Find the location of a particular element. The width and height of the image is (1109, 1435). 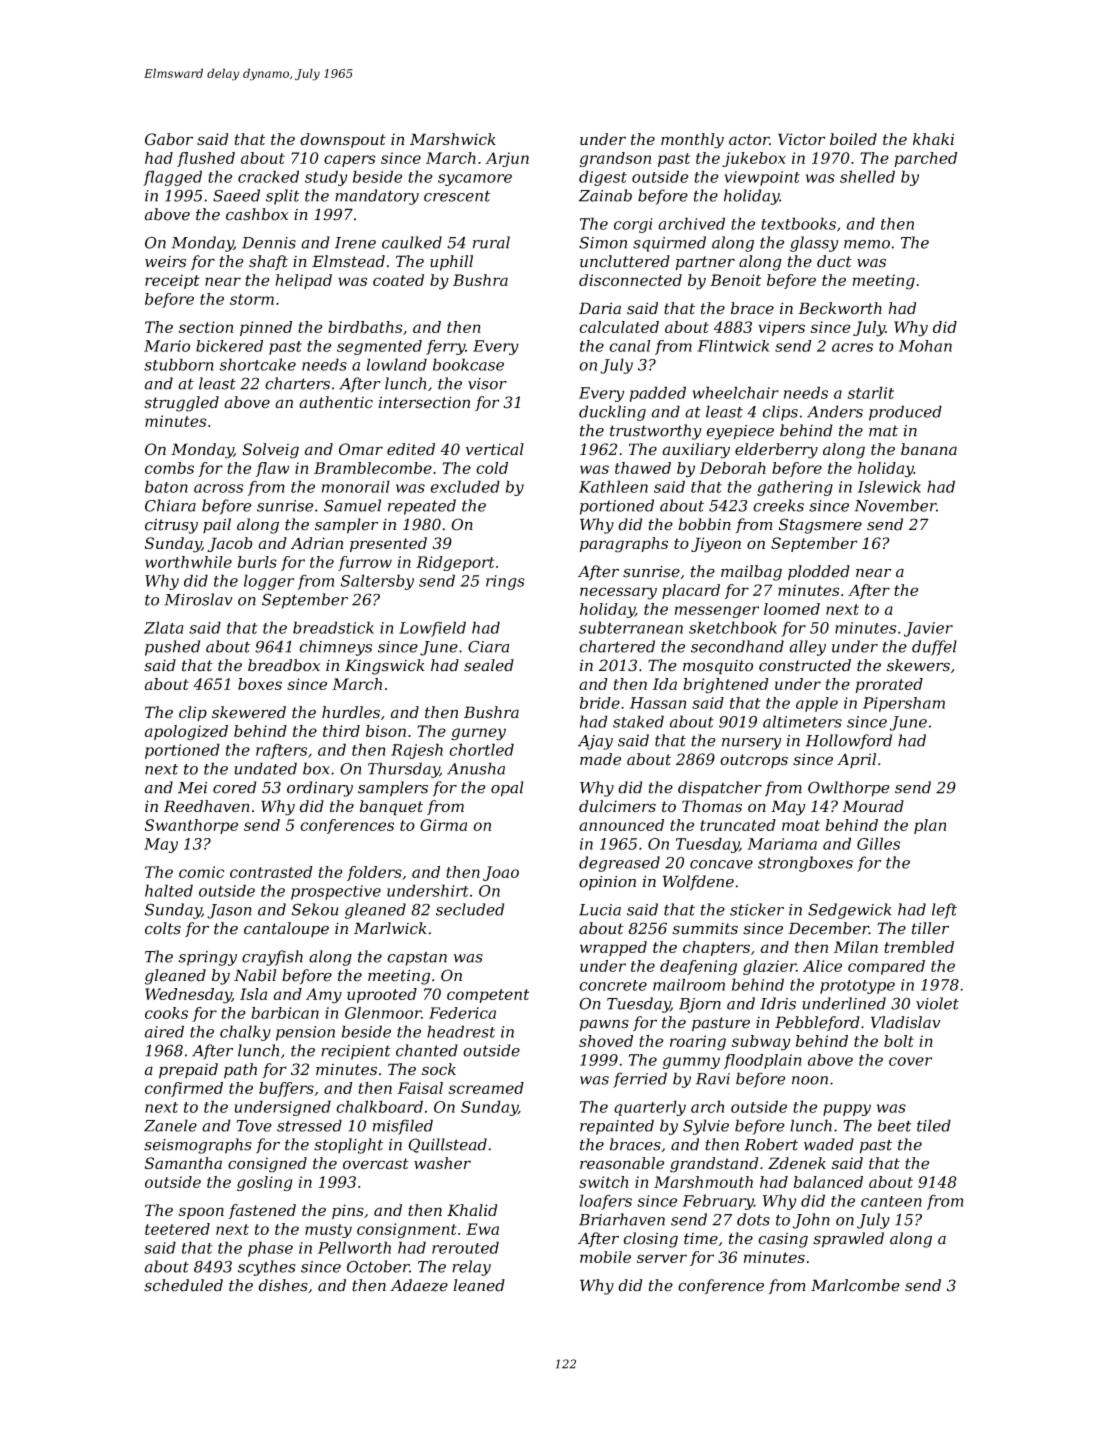

flushed is located at coordinates (206, 159).
